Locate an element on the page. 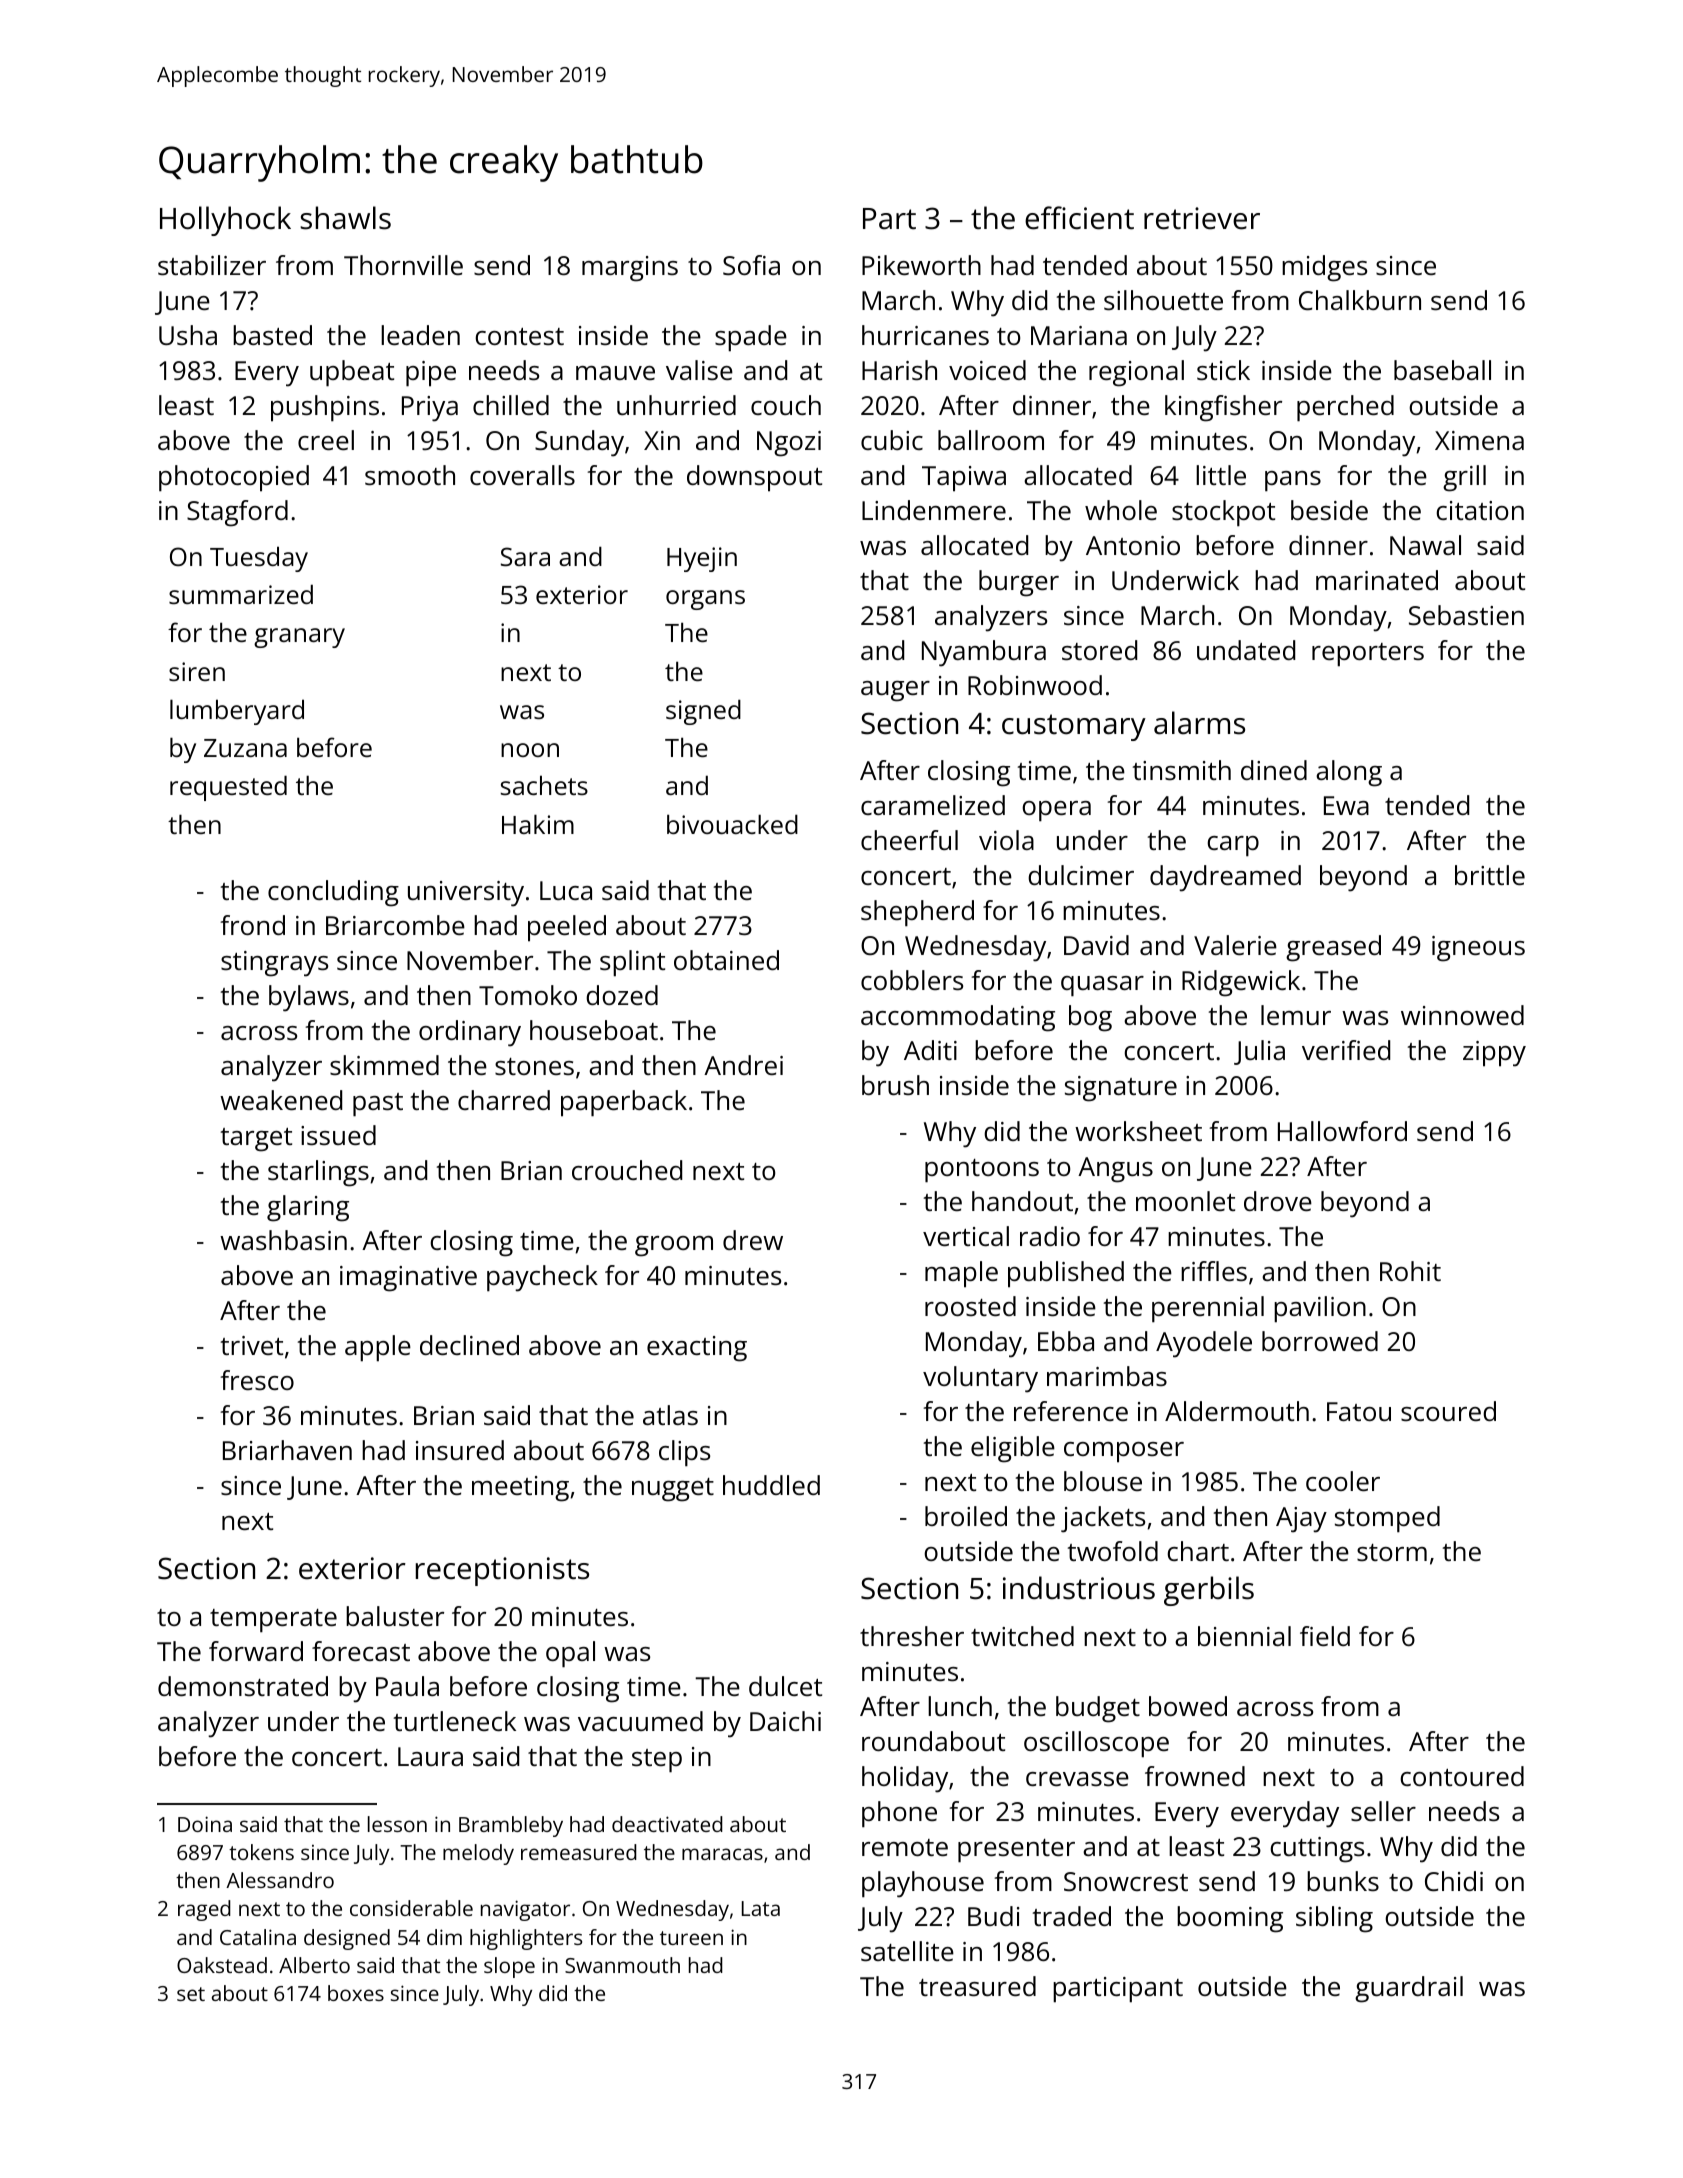  Stagford is located at coordinates (237, 513).
